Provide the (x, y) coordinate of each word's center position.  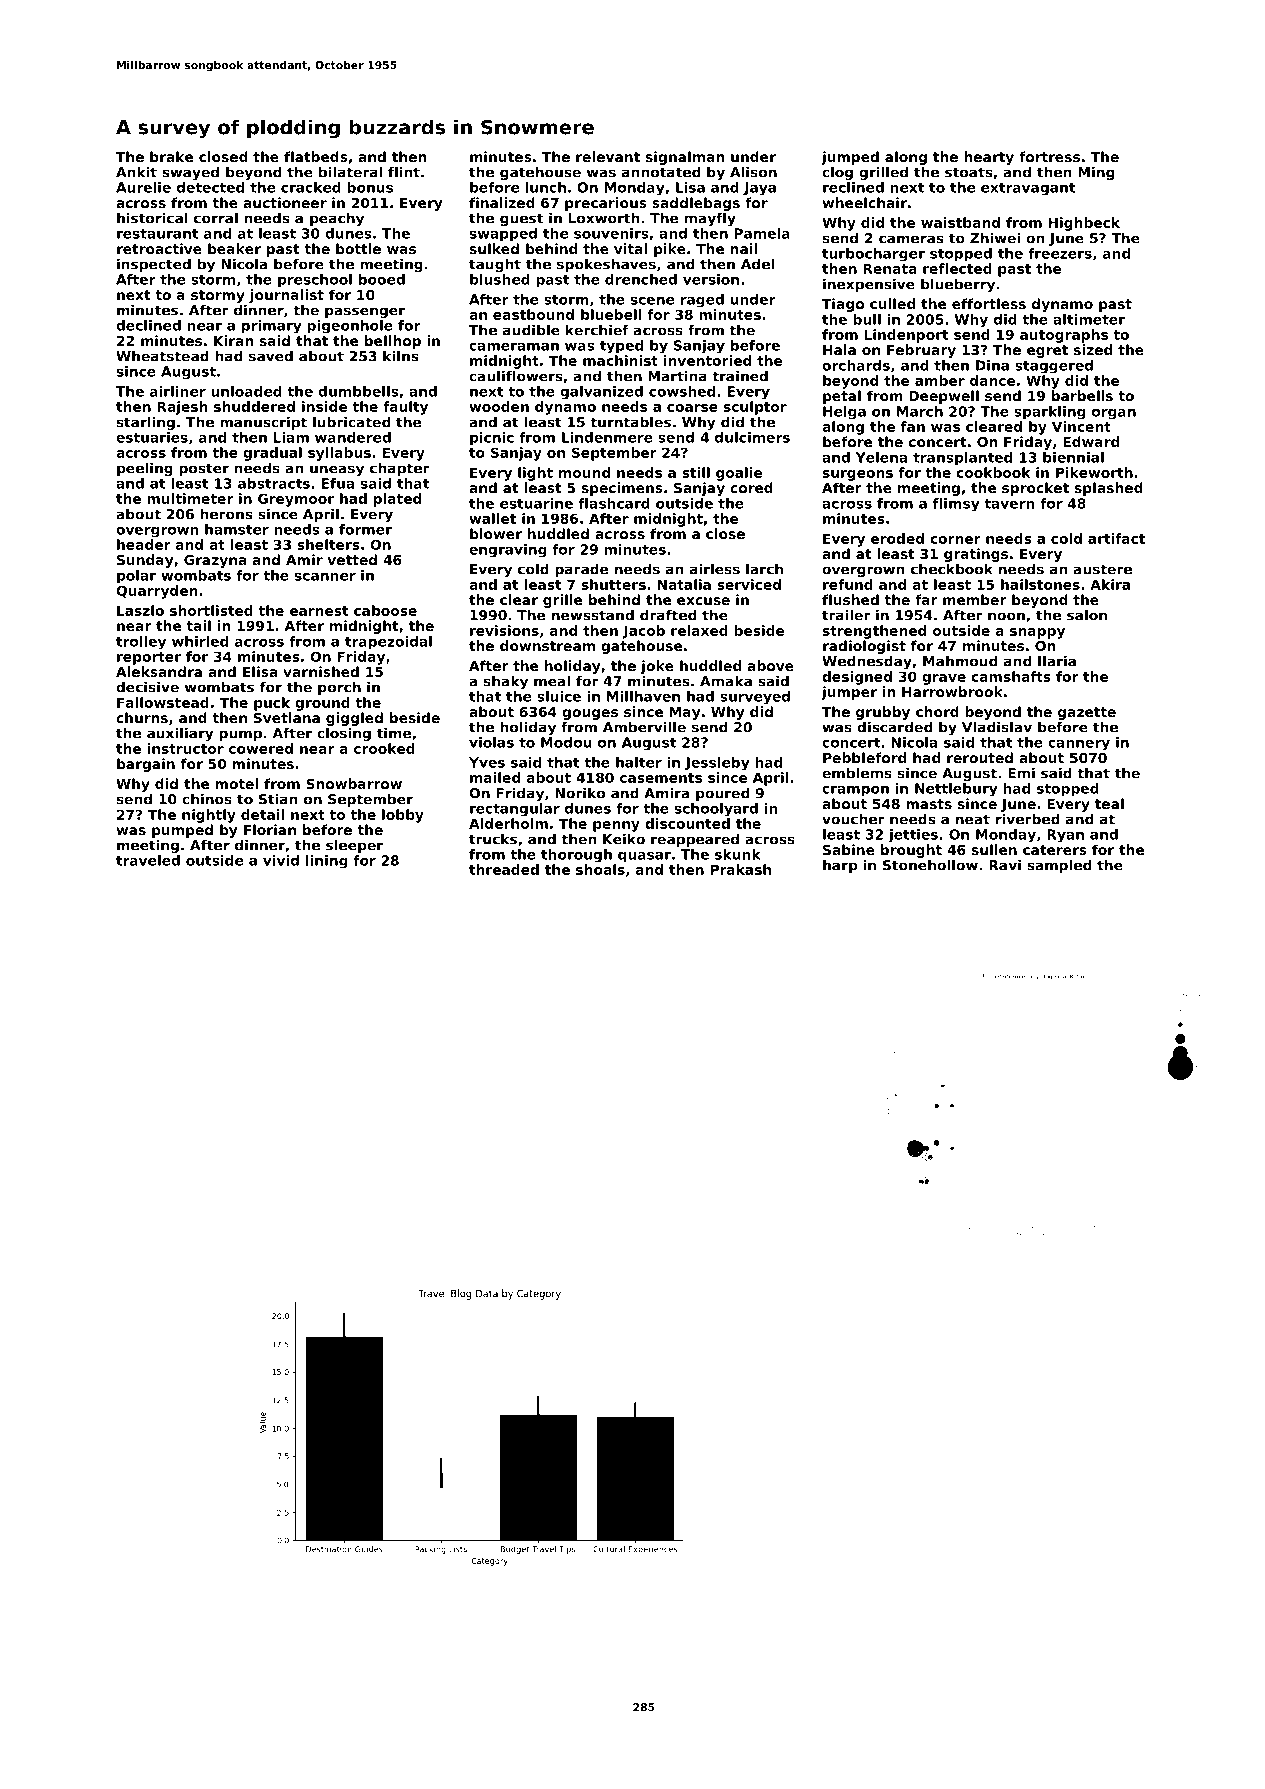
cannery (1079, 745)
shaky (506, 682)
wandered (353, 437)
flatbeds (316, 156)
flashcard (614, 503)
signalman (685, 158)
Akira (1110, 584)
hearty (989, 158)
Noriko (580, 793)
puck (272, 704)
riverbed (1028, 819)
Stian (278, 799)
